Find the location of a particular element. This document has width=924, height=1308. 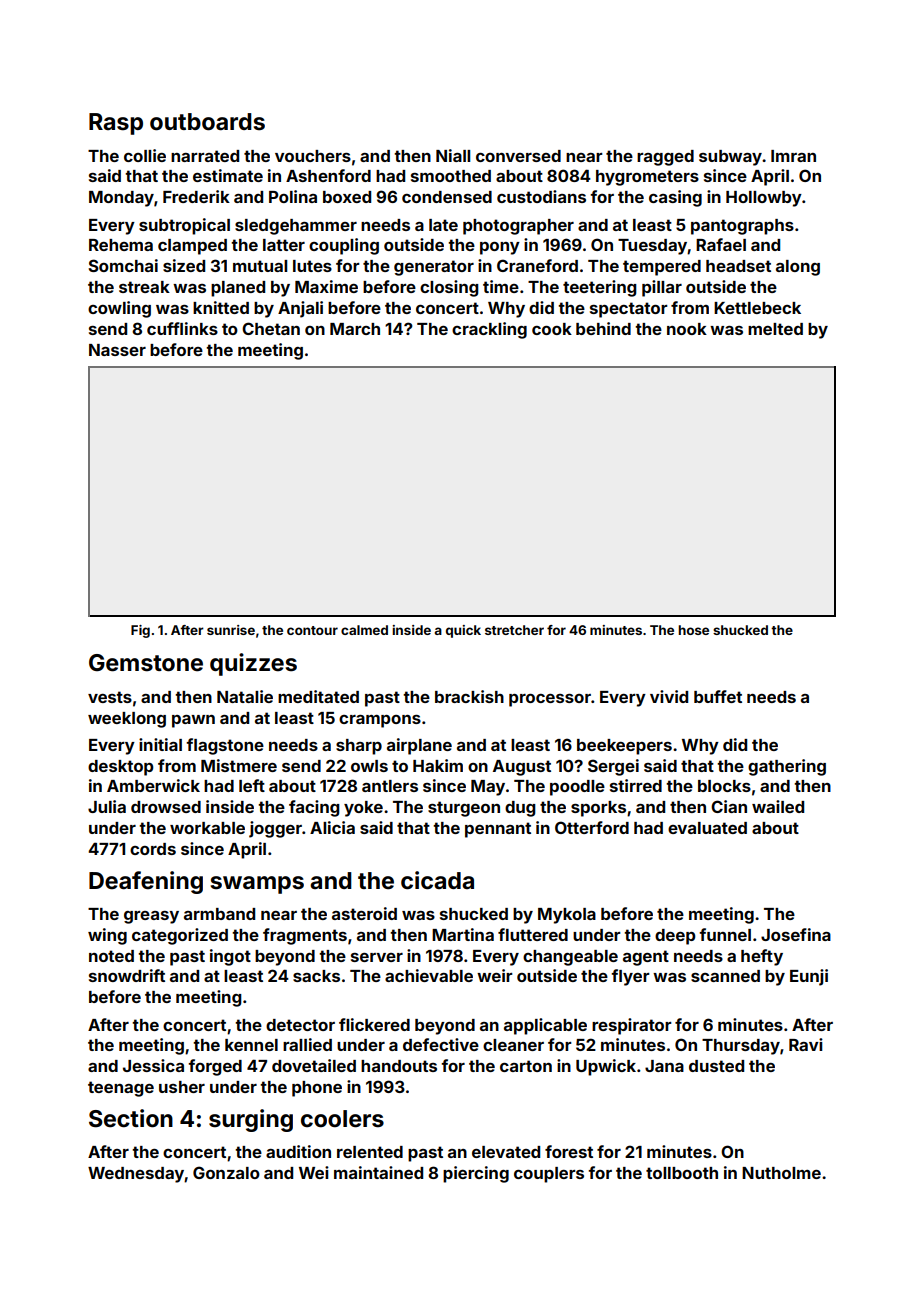

melted is located at coordinates (775, 329).
